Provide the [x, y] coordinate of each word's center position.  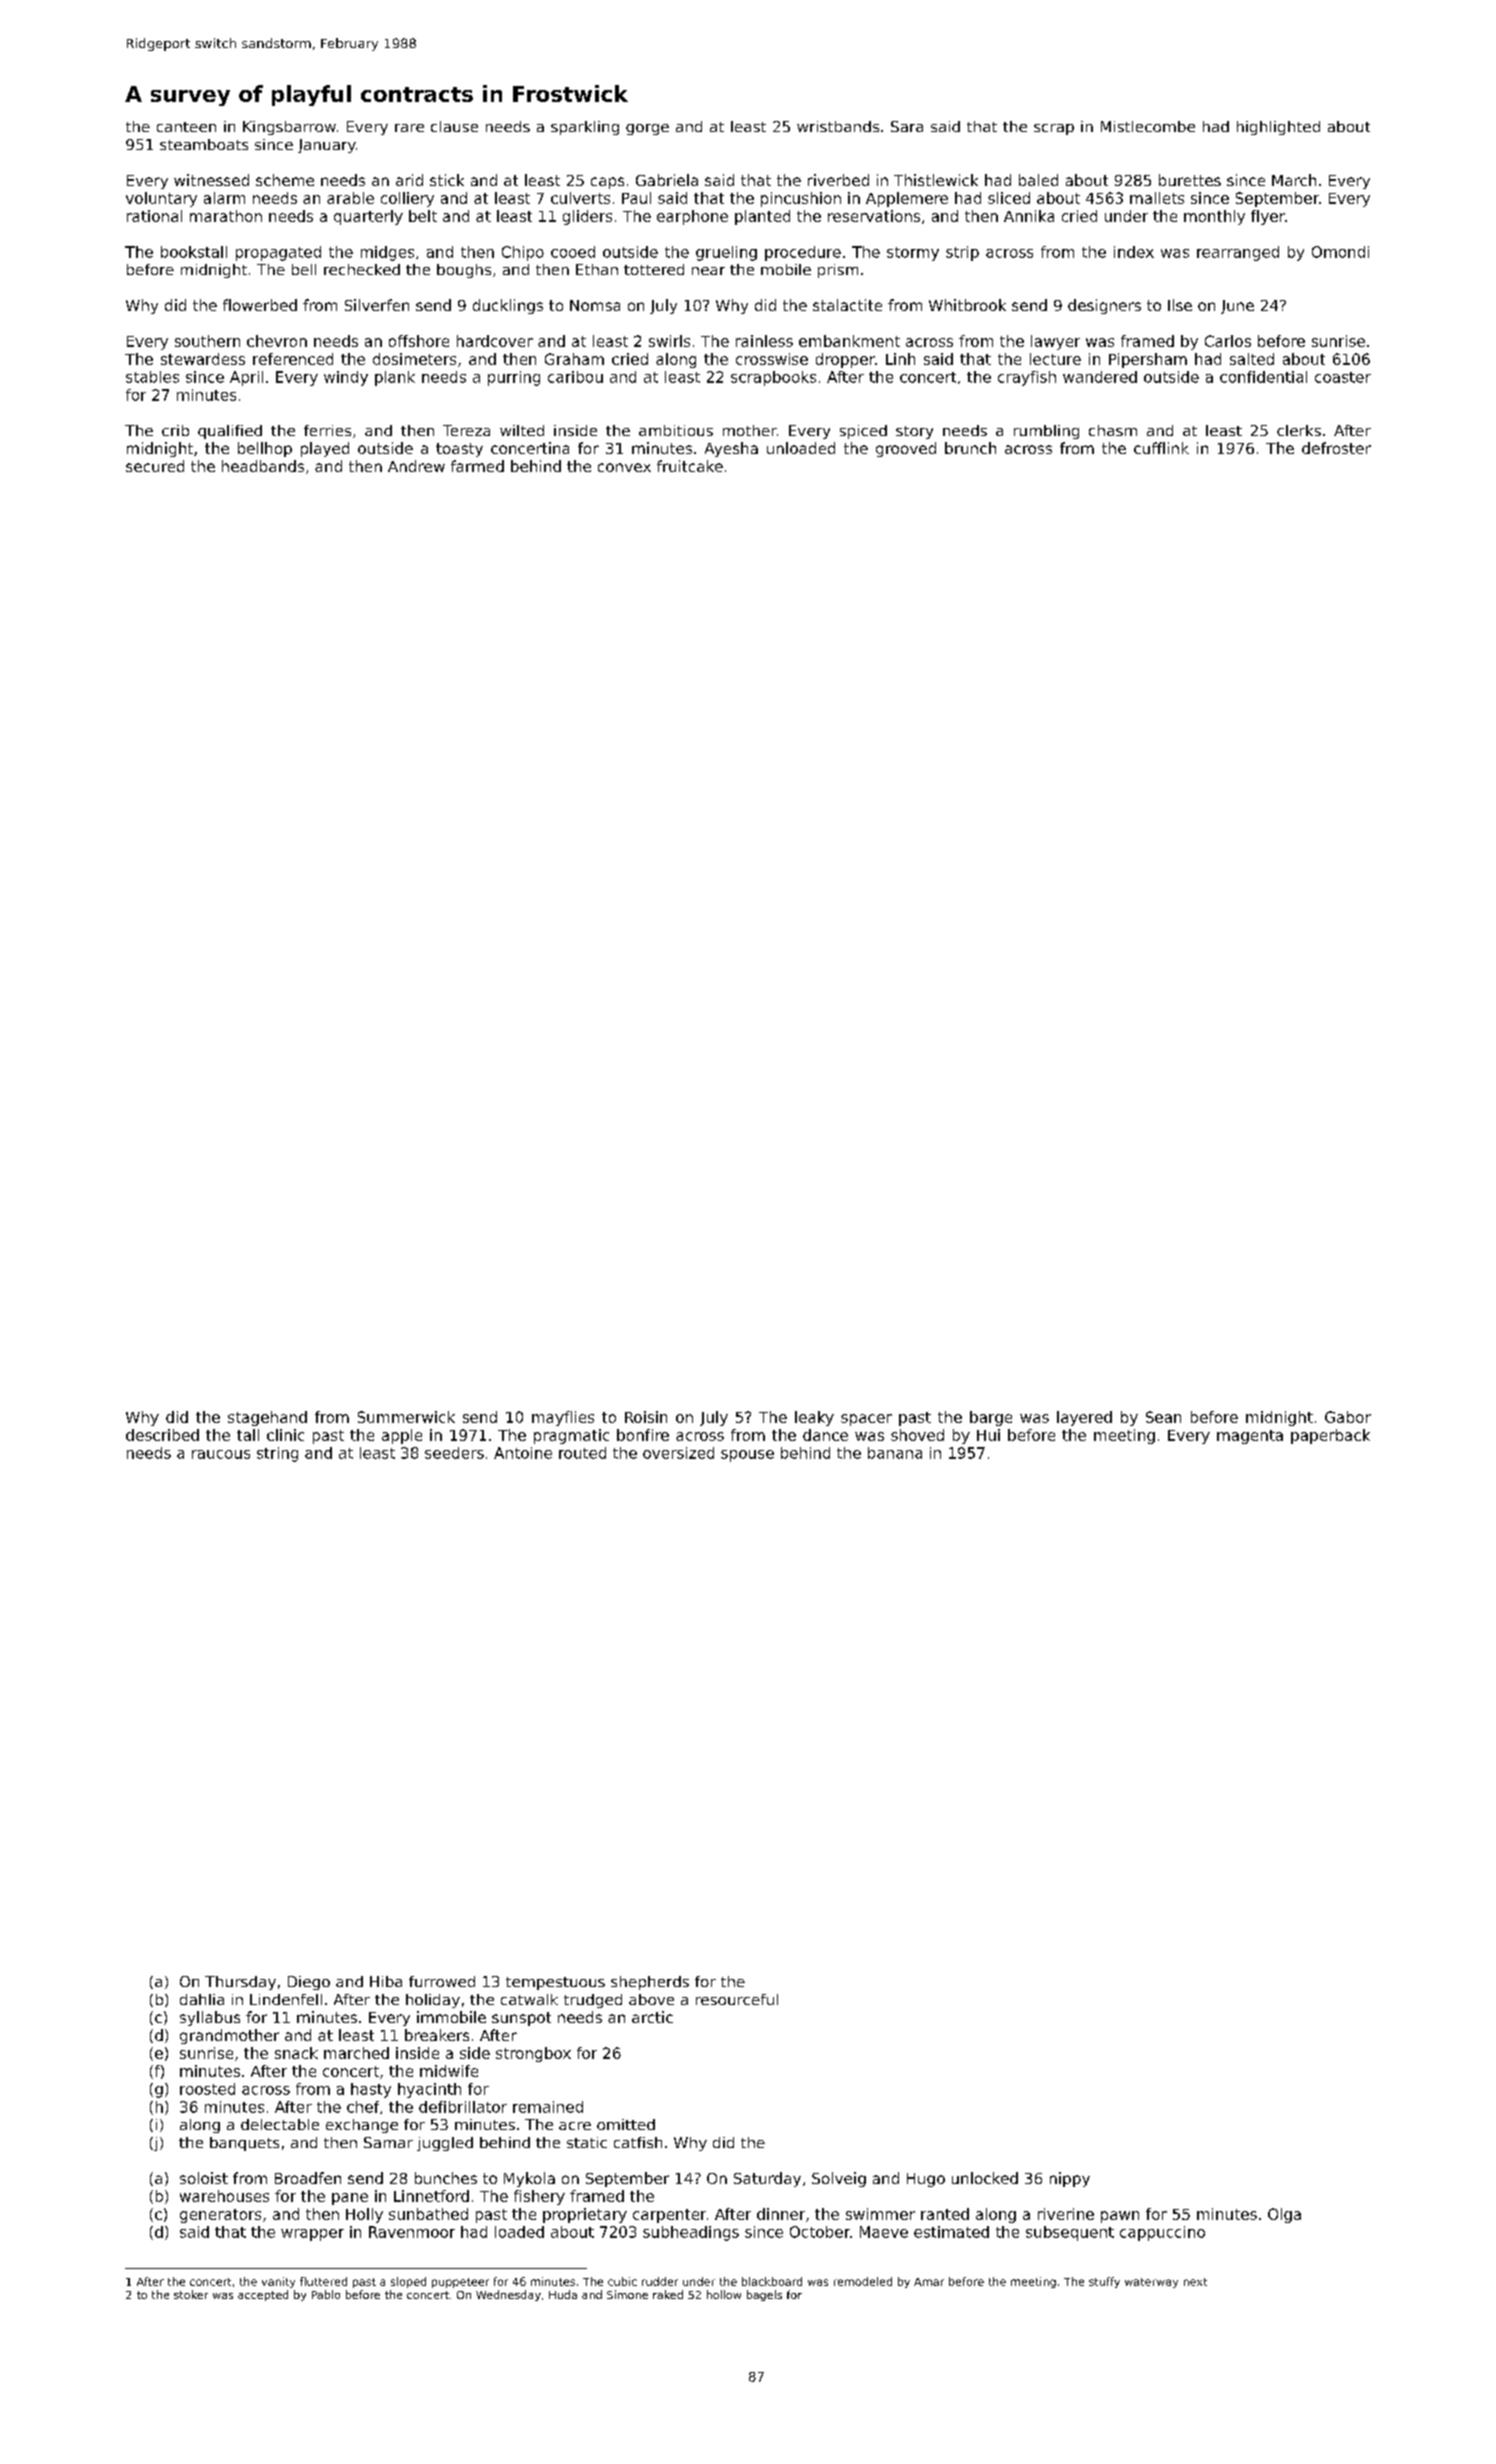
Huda [563, 2294]
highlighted [1278, 128]
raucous [221, 1454]
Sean [1163, 1417]
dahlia [202, 1999]
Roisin [646, 1417]
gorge [647, 129]
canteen [186, 127]
